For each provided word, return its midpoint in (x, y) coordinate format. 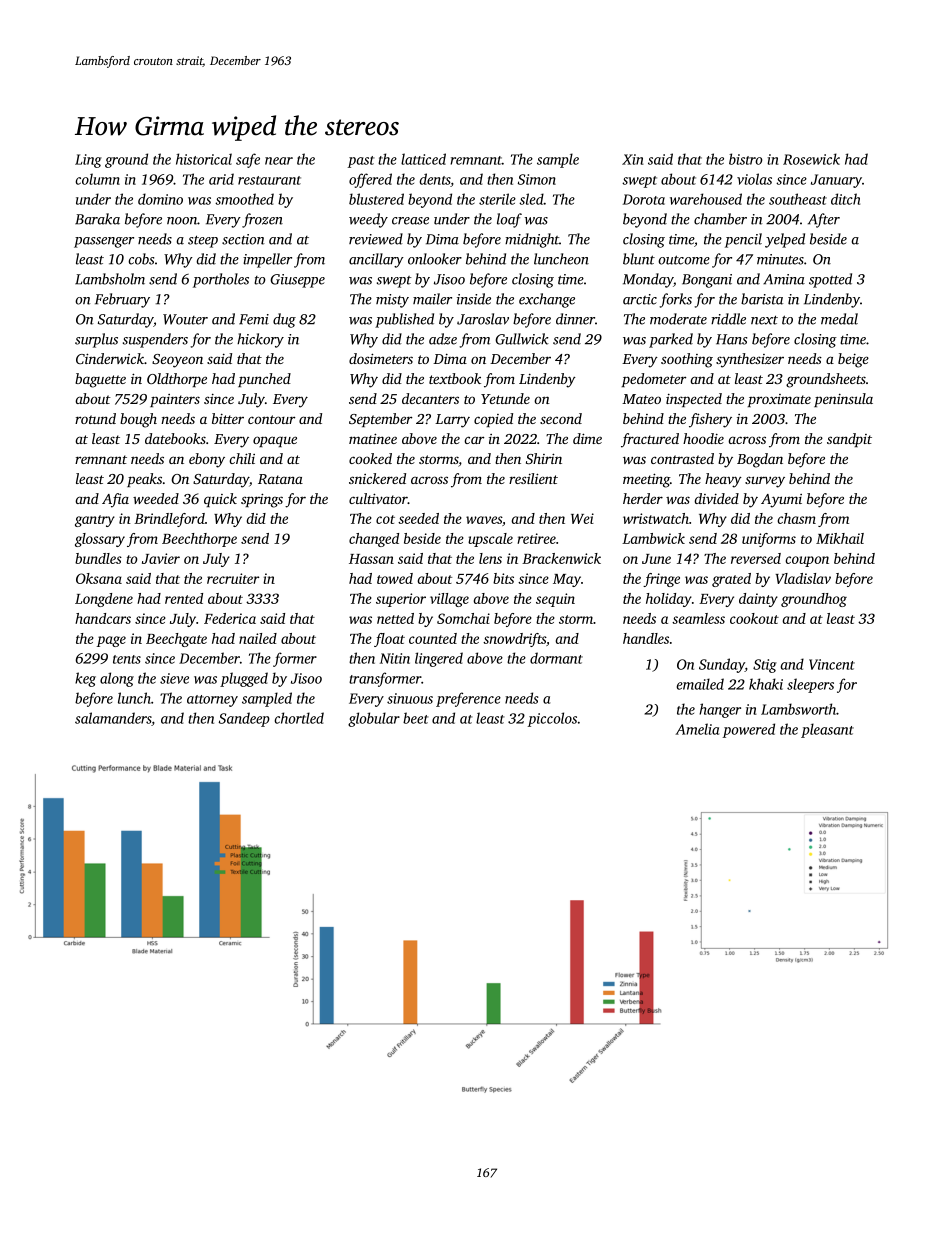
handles (646, 638)
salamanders (113, 719)
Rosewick (811, 159)
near (279, 161)
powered (749, 730)
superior (401, 600)
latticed (423, 159)
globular (374, 719)
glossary (100, 540)
